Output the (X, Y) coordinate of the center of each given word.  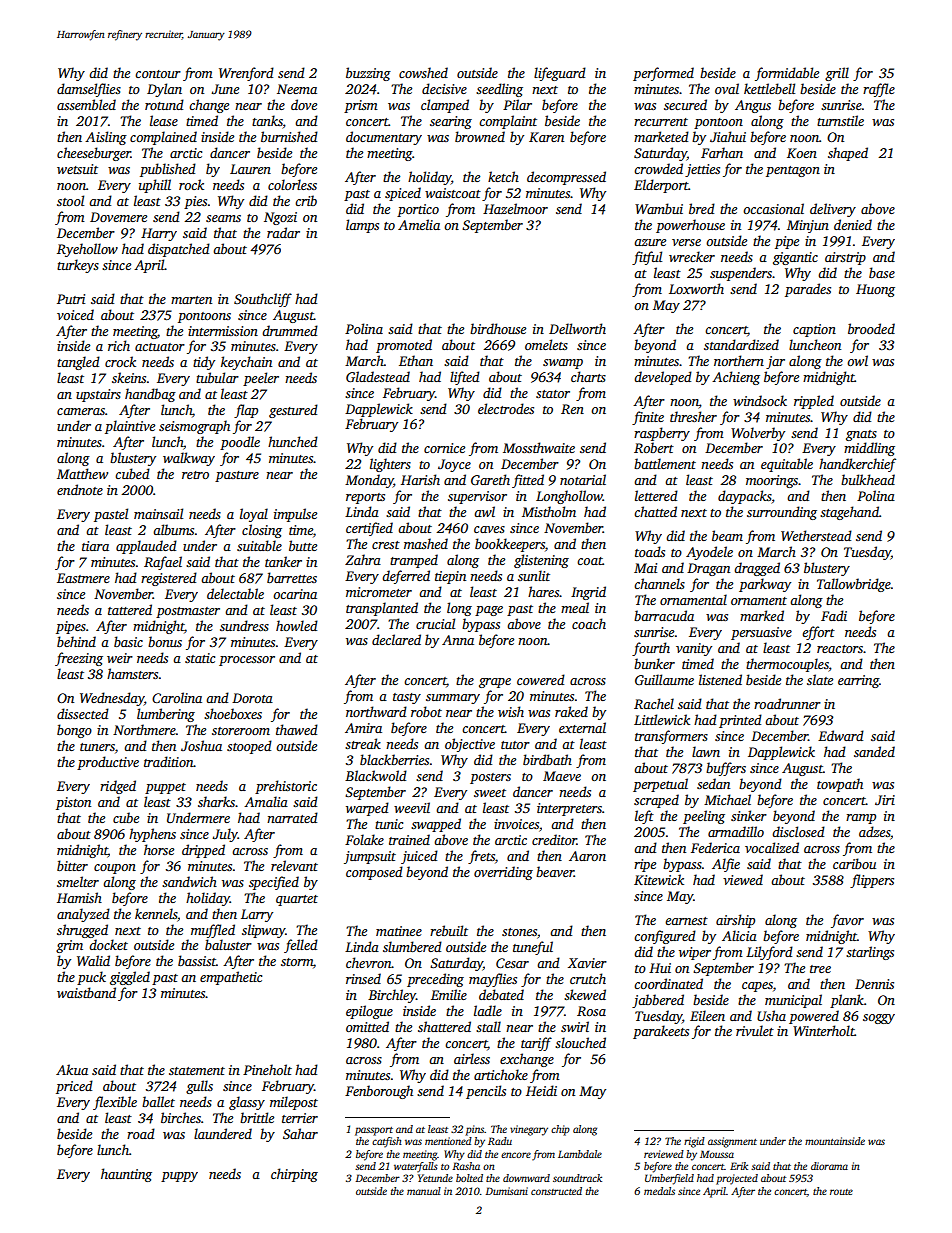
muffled (213, 931)
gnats (861, 435)
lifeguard (560, 74)
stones (519, 932)
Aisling (106, 138)
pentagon (793, 171)
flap (246, 411)
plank (847, 1001)
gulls (199, 1087)
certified (369, 529)
